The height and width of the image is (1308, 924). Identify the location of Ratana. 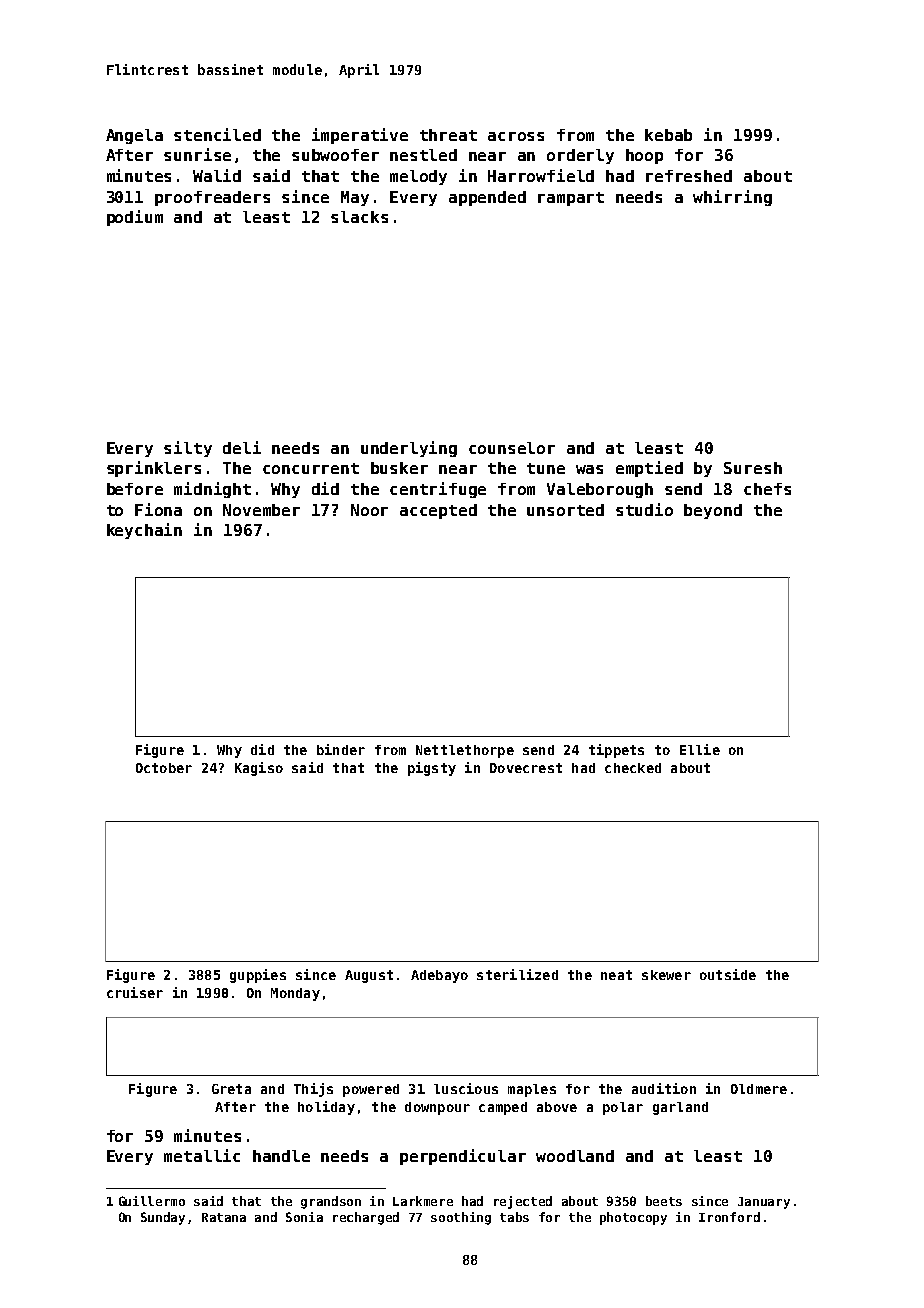
(224, 1217).
